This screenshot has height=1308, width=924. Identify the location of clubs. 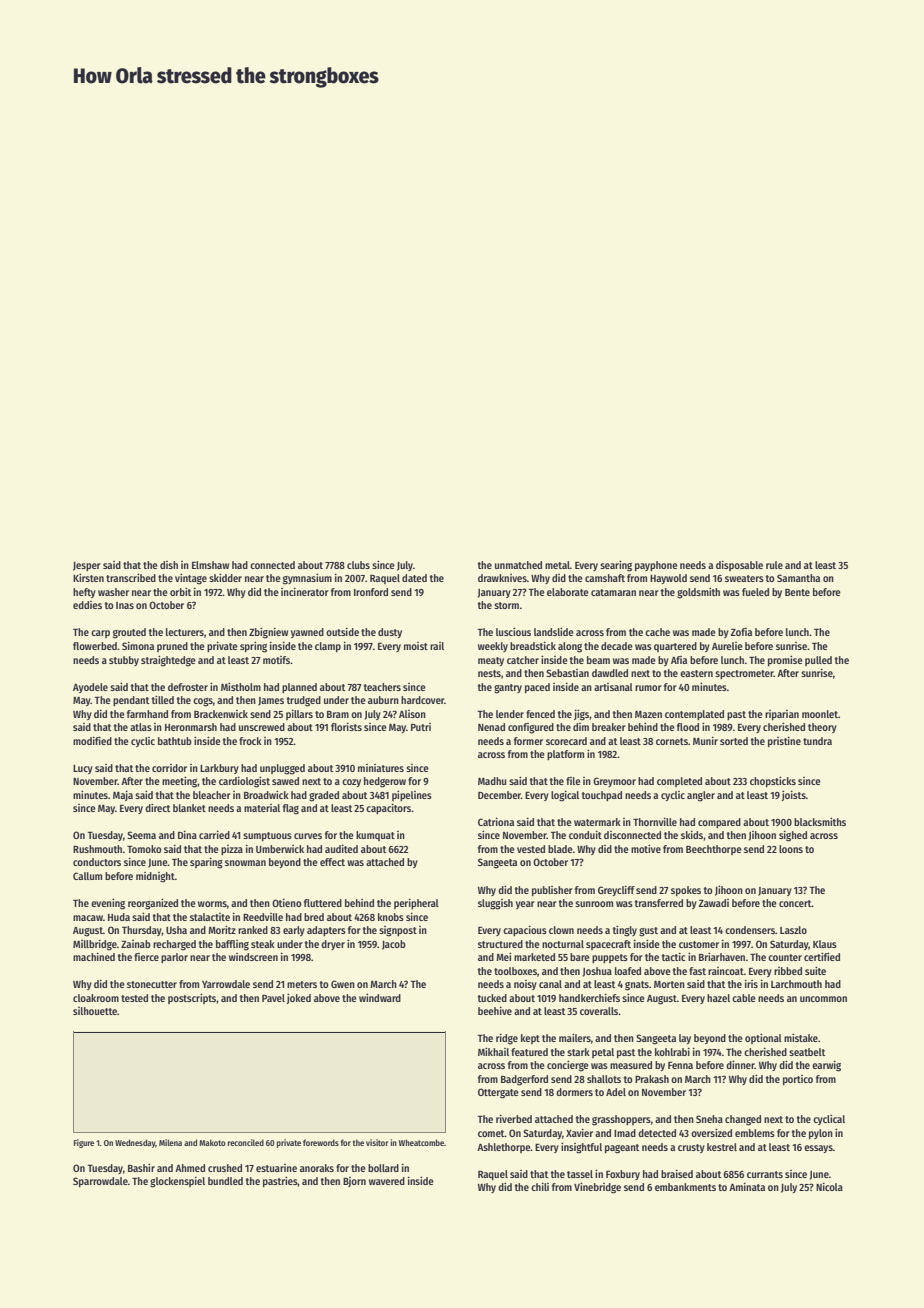
(358, 565).
